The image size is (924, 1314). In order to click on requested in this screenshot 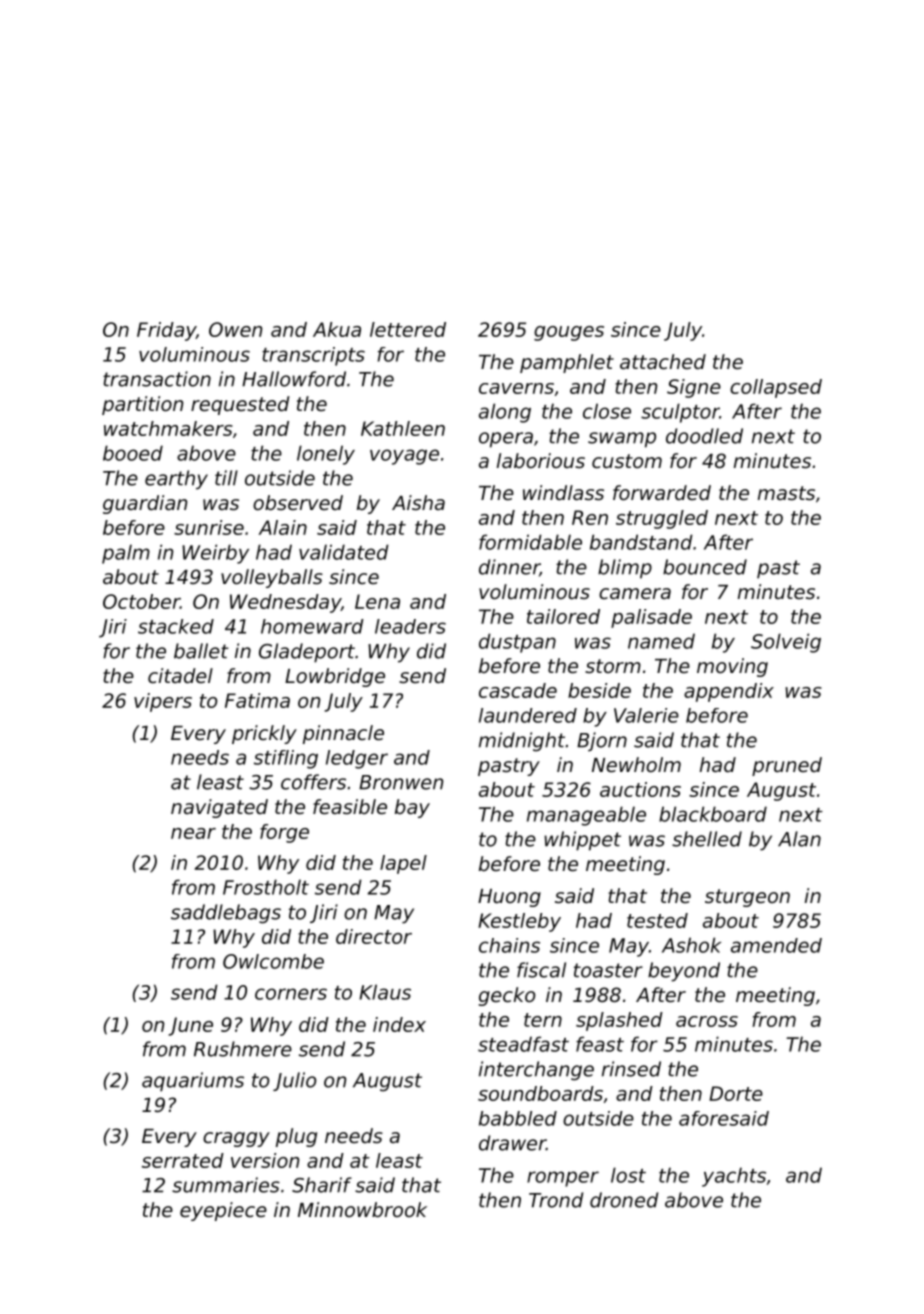, I will do `click(240, 405)`.
